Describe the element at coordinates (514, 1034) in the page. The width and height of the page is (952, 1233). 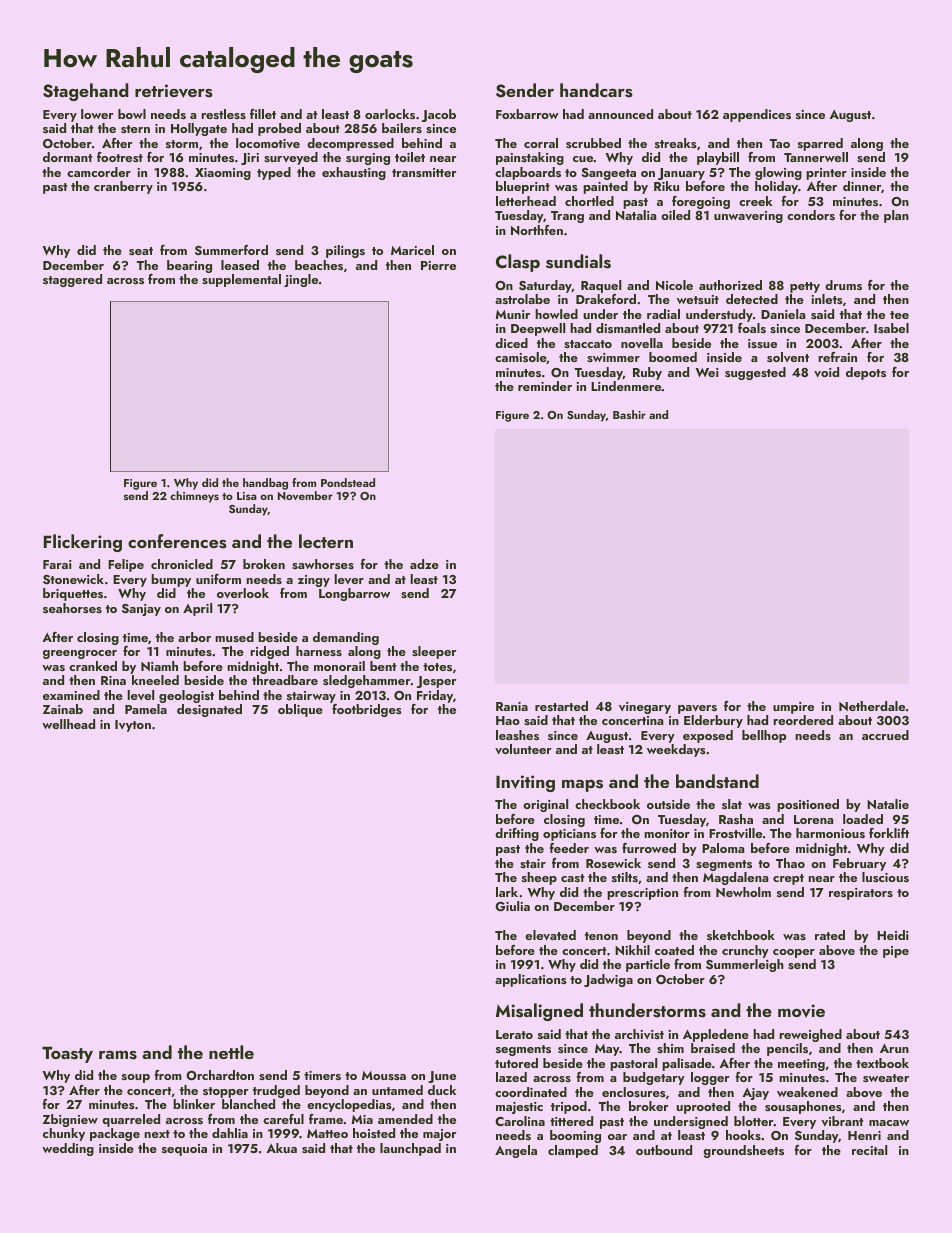
I see `Lerato` at that location.
